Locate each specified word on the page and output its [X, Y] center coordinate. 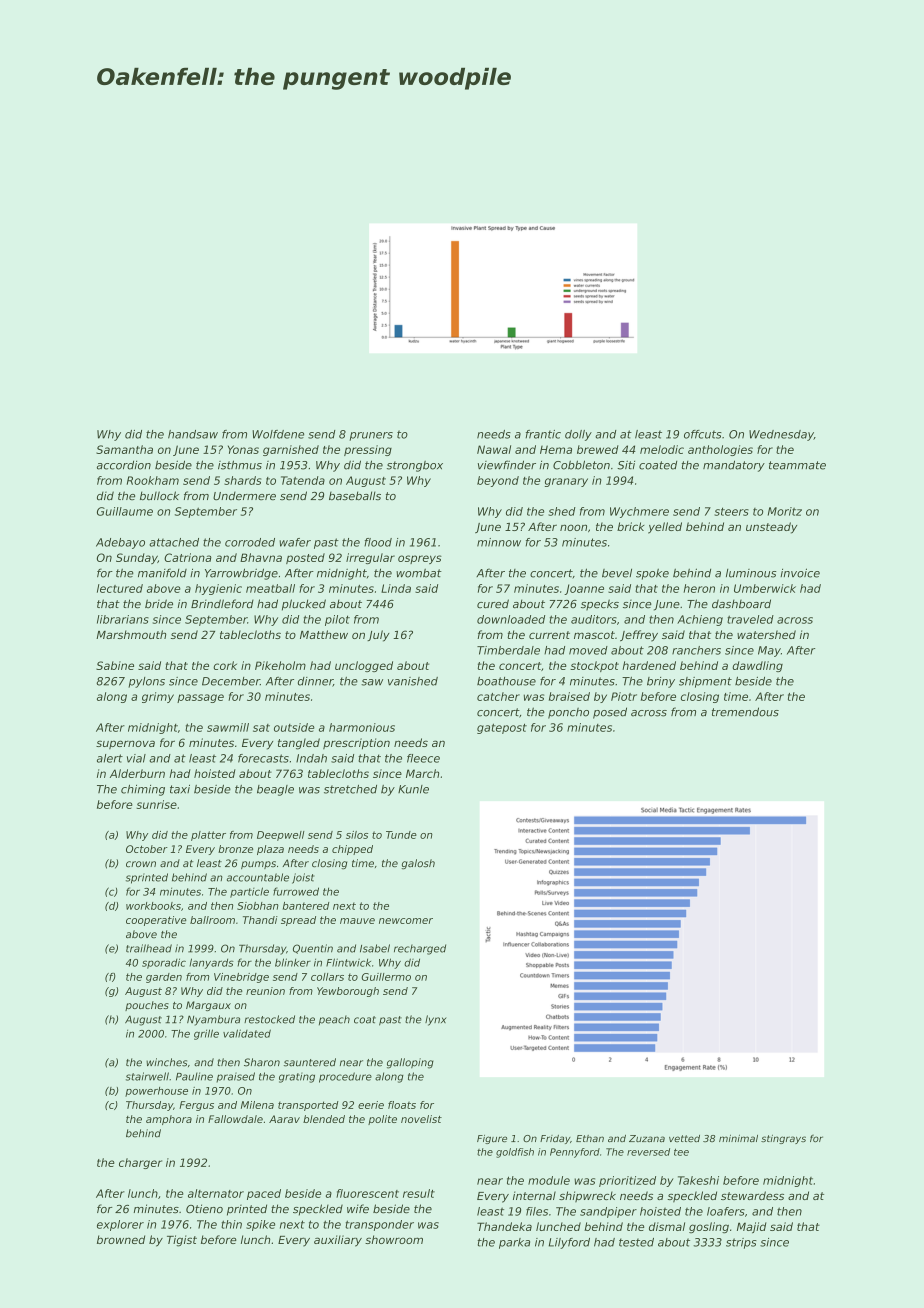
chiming [143, 790]
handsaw [193, 434]
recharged [420, 949]
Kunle [413, 789]
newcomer [406, 921]
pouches [147, 1006]
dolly [578, 435]
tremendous [745, 712]
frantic [543, 434]
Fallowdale [235, 1119]
